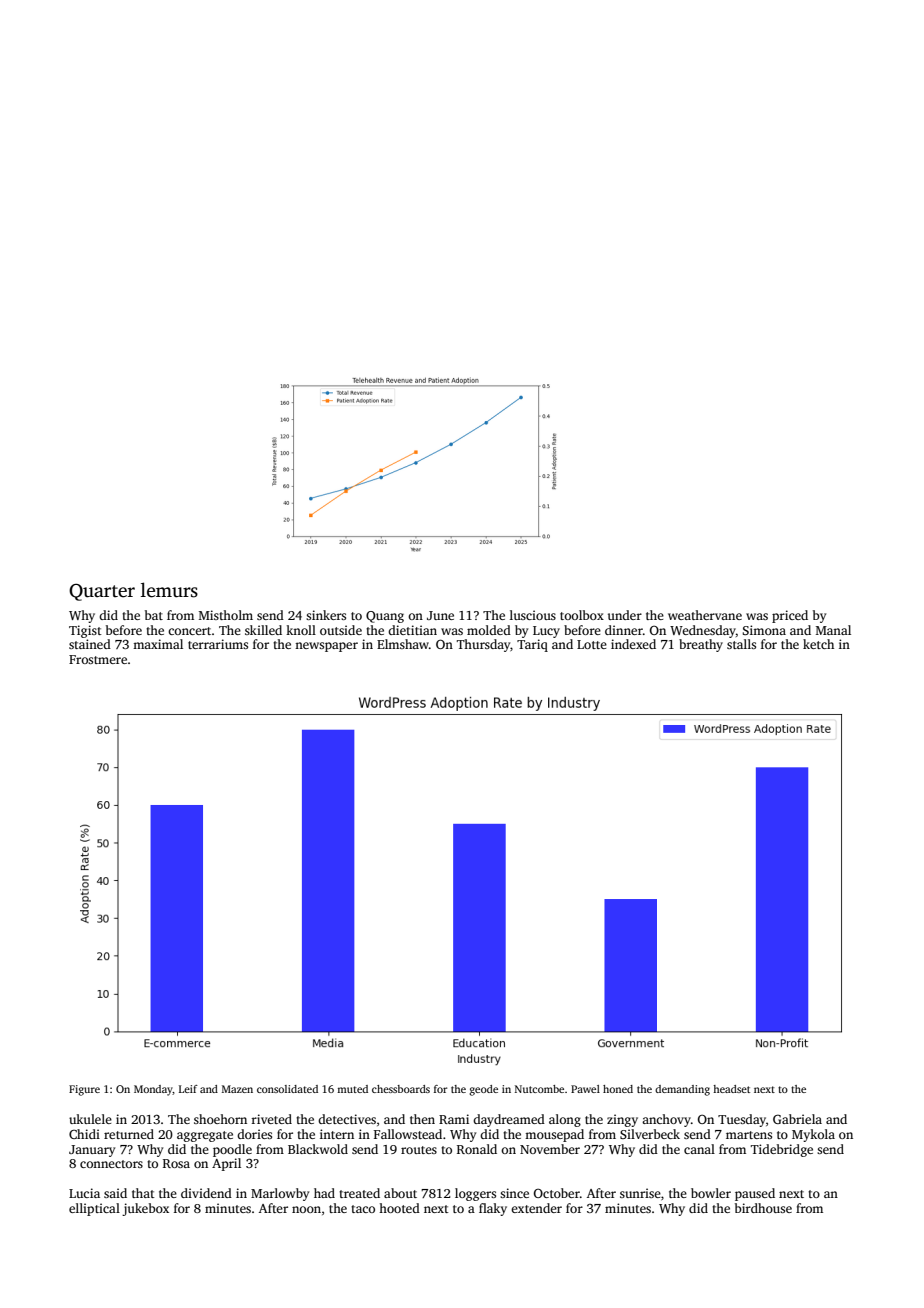 This document has width=924, height=1308. What do you see at coordinates (287, 1089) in the document?
I see `consolidated` at bounding box center [287, 1089].
